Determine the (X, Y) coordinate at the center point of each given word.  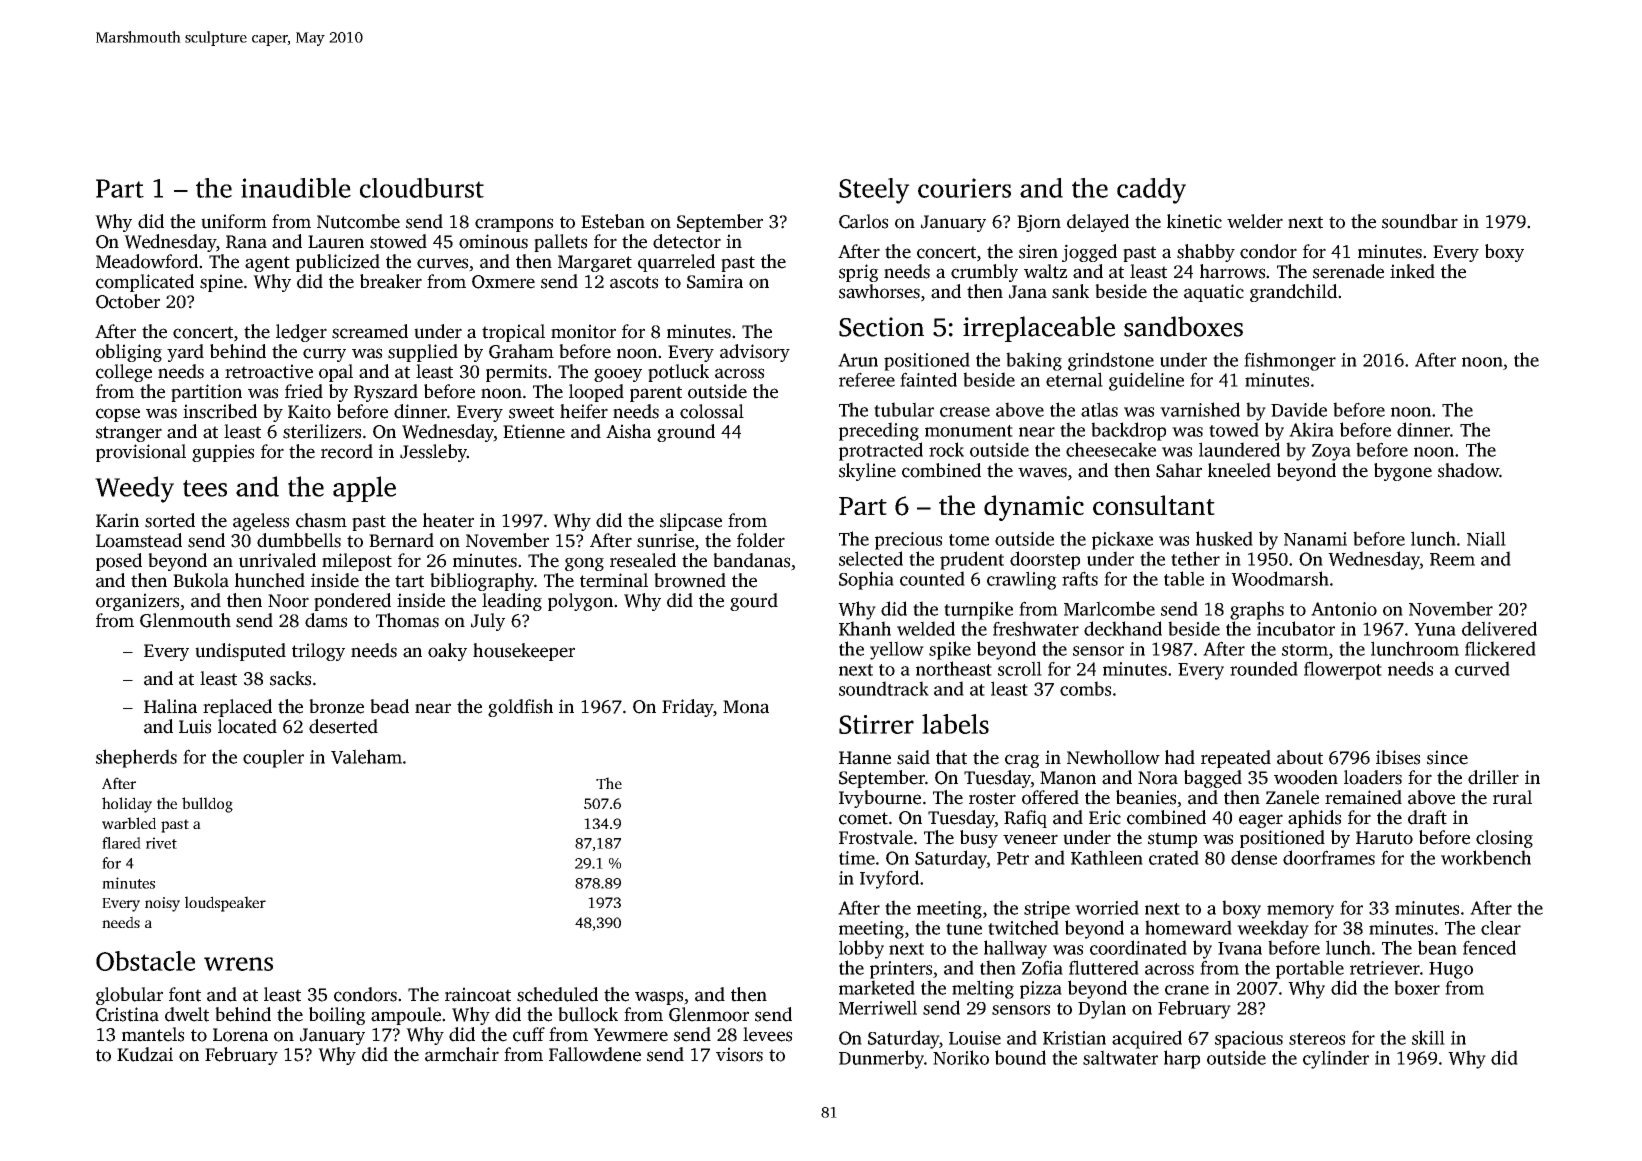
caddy (1151, 191)
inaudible (296, 188)
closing (1504, 839)
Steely (874, 191)
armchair (462, 1054)
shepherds (136, 758)
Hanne (865, 758)
